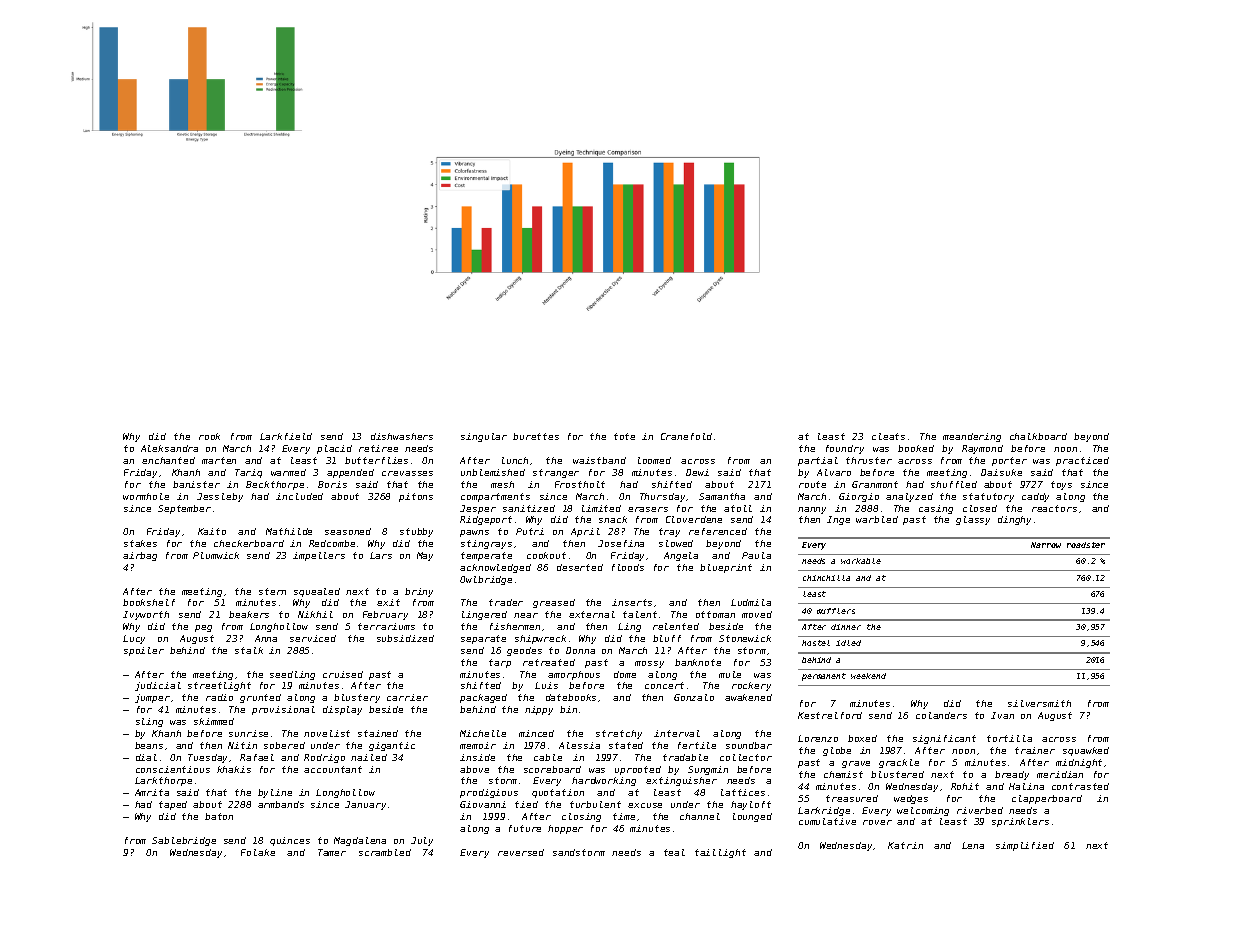  I want to click on extinguisher, so click(681, 781).
